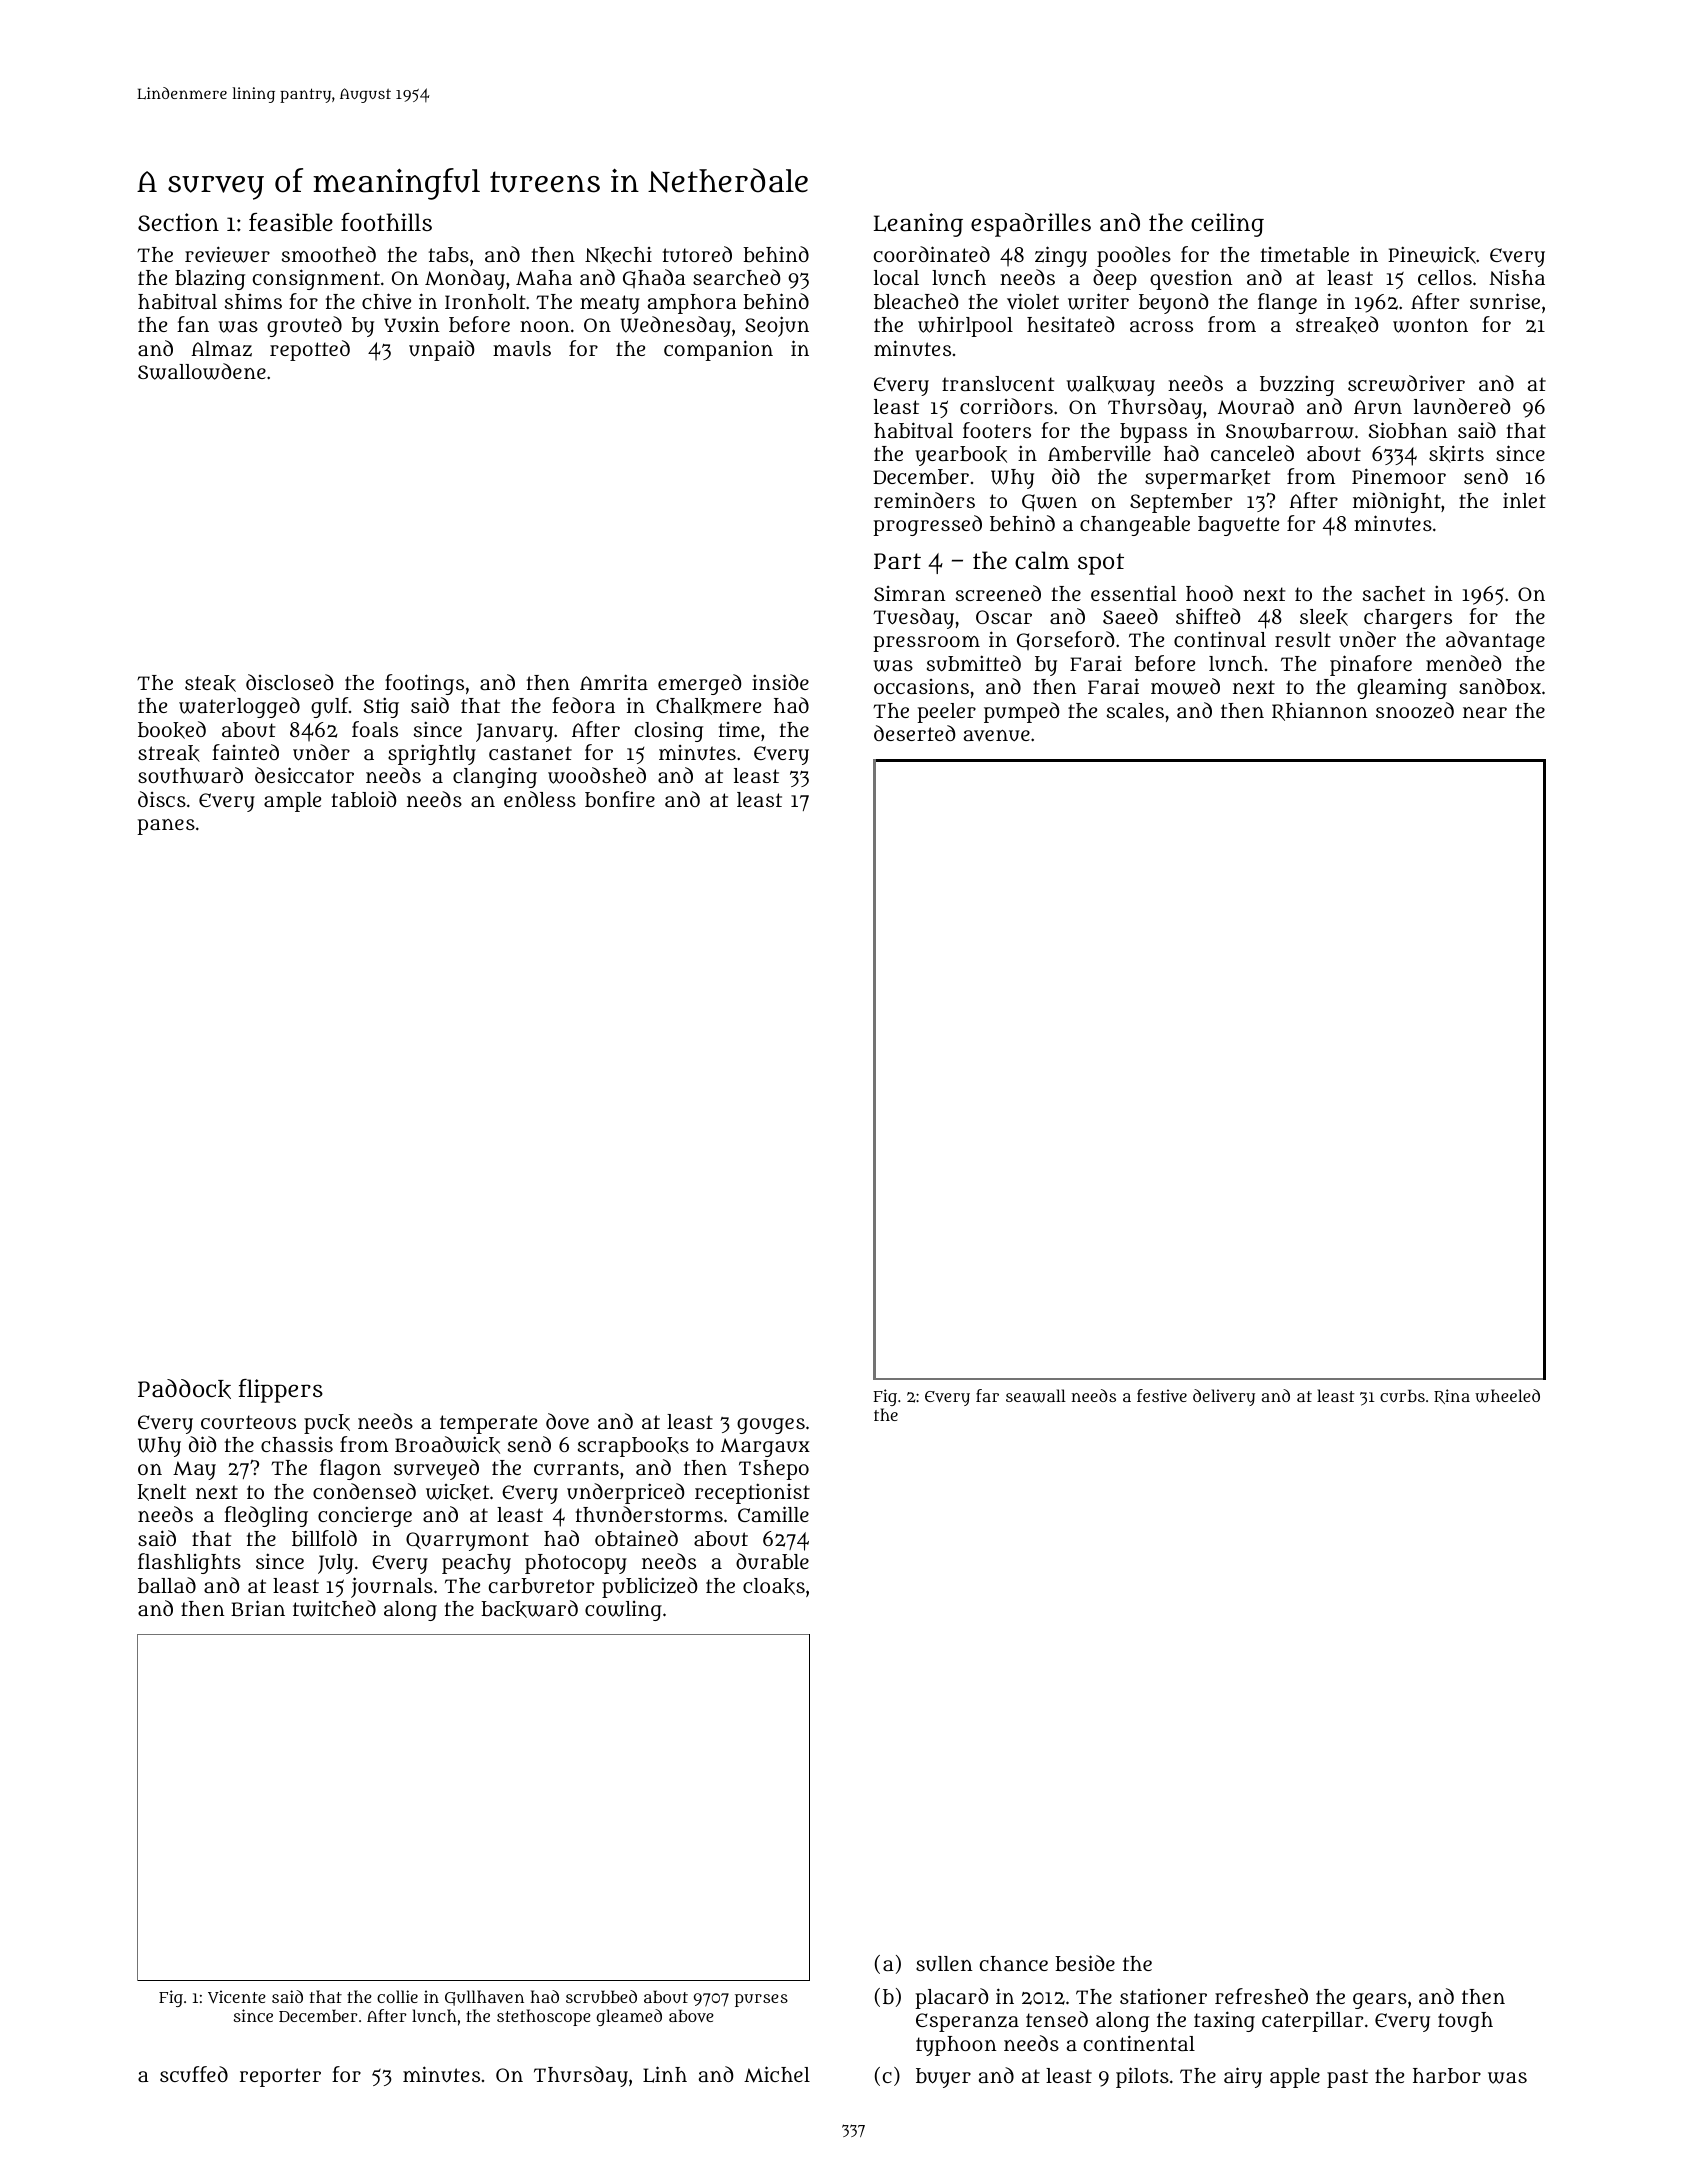 This image has height=2178, width=1683. I want to click on sullen, so click(944, 1963).
